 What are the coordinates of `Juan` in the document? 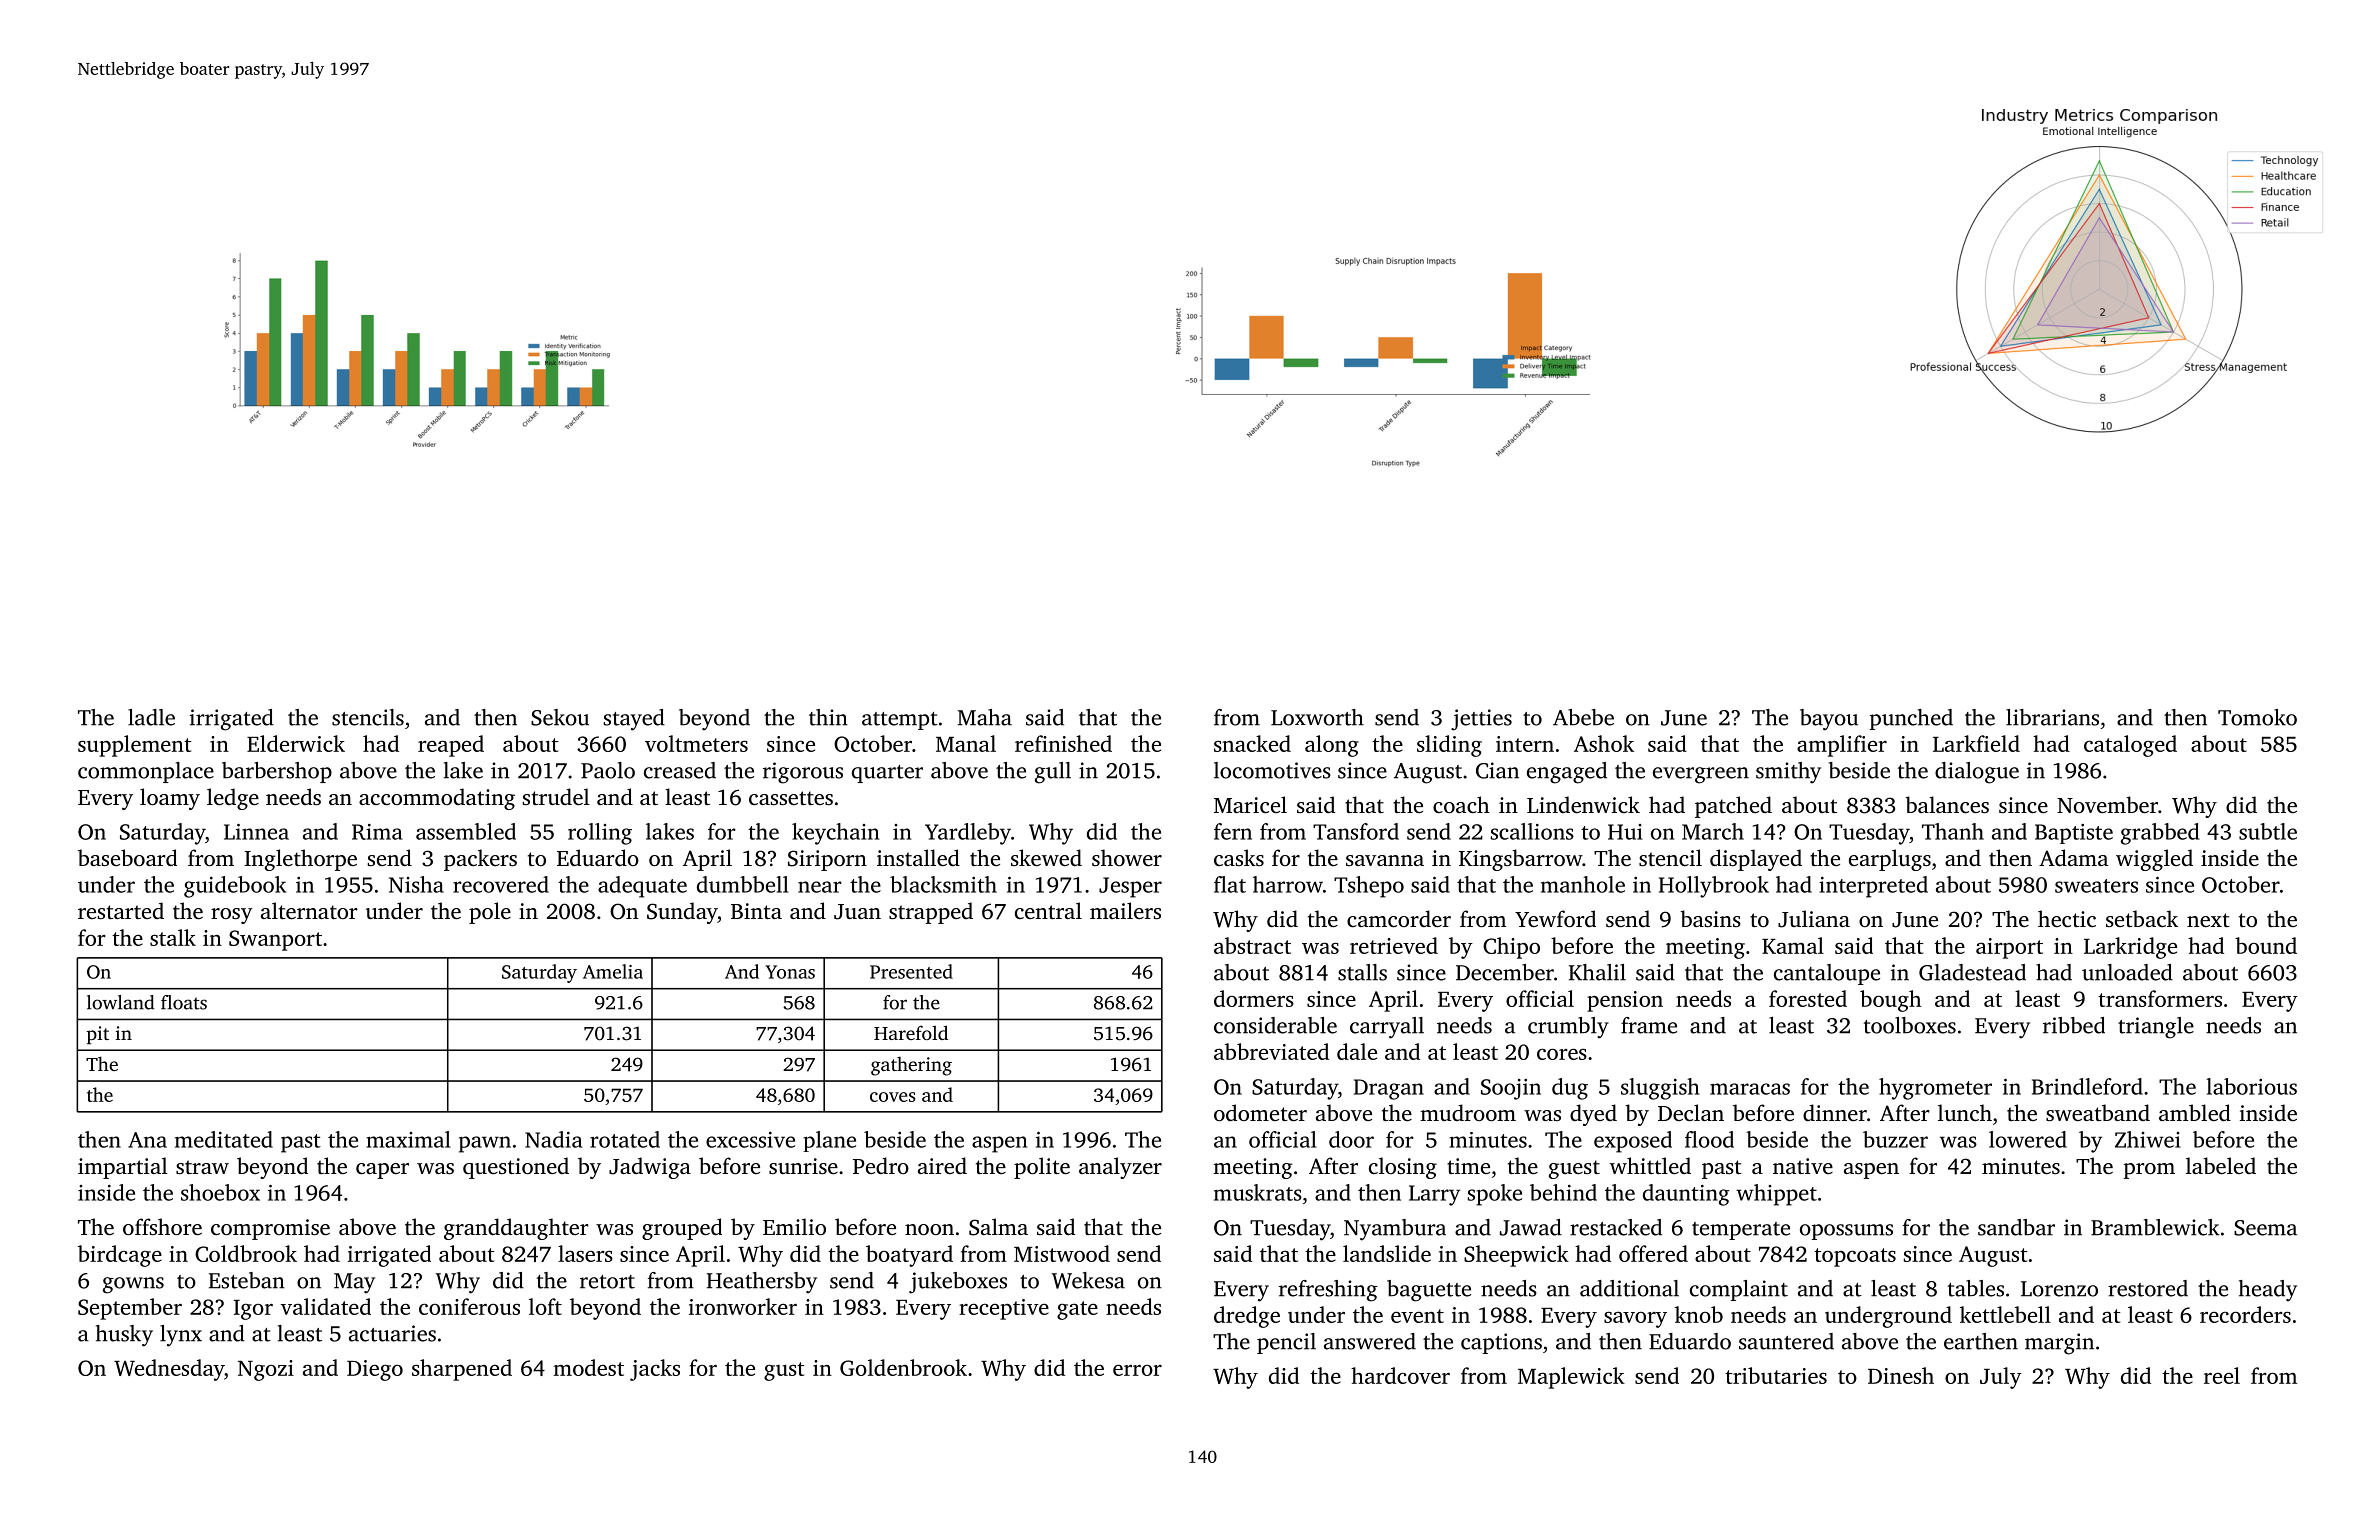 It's located at (857, 912).
